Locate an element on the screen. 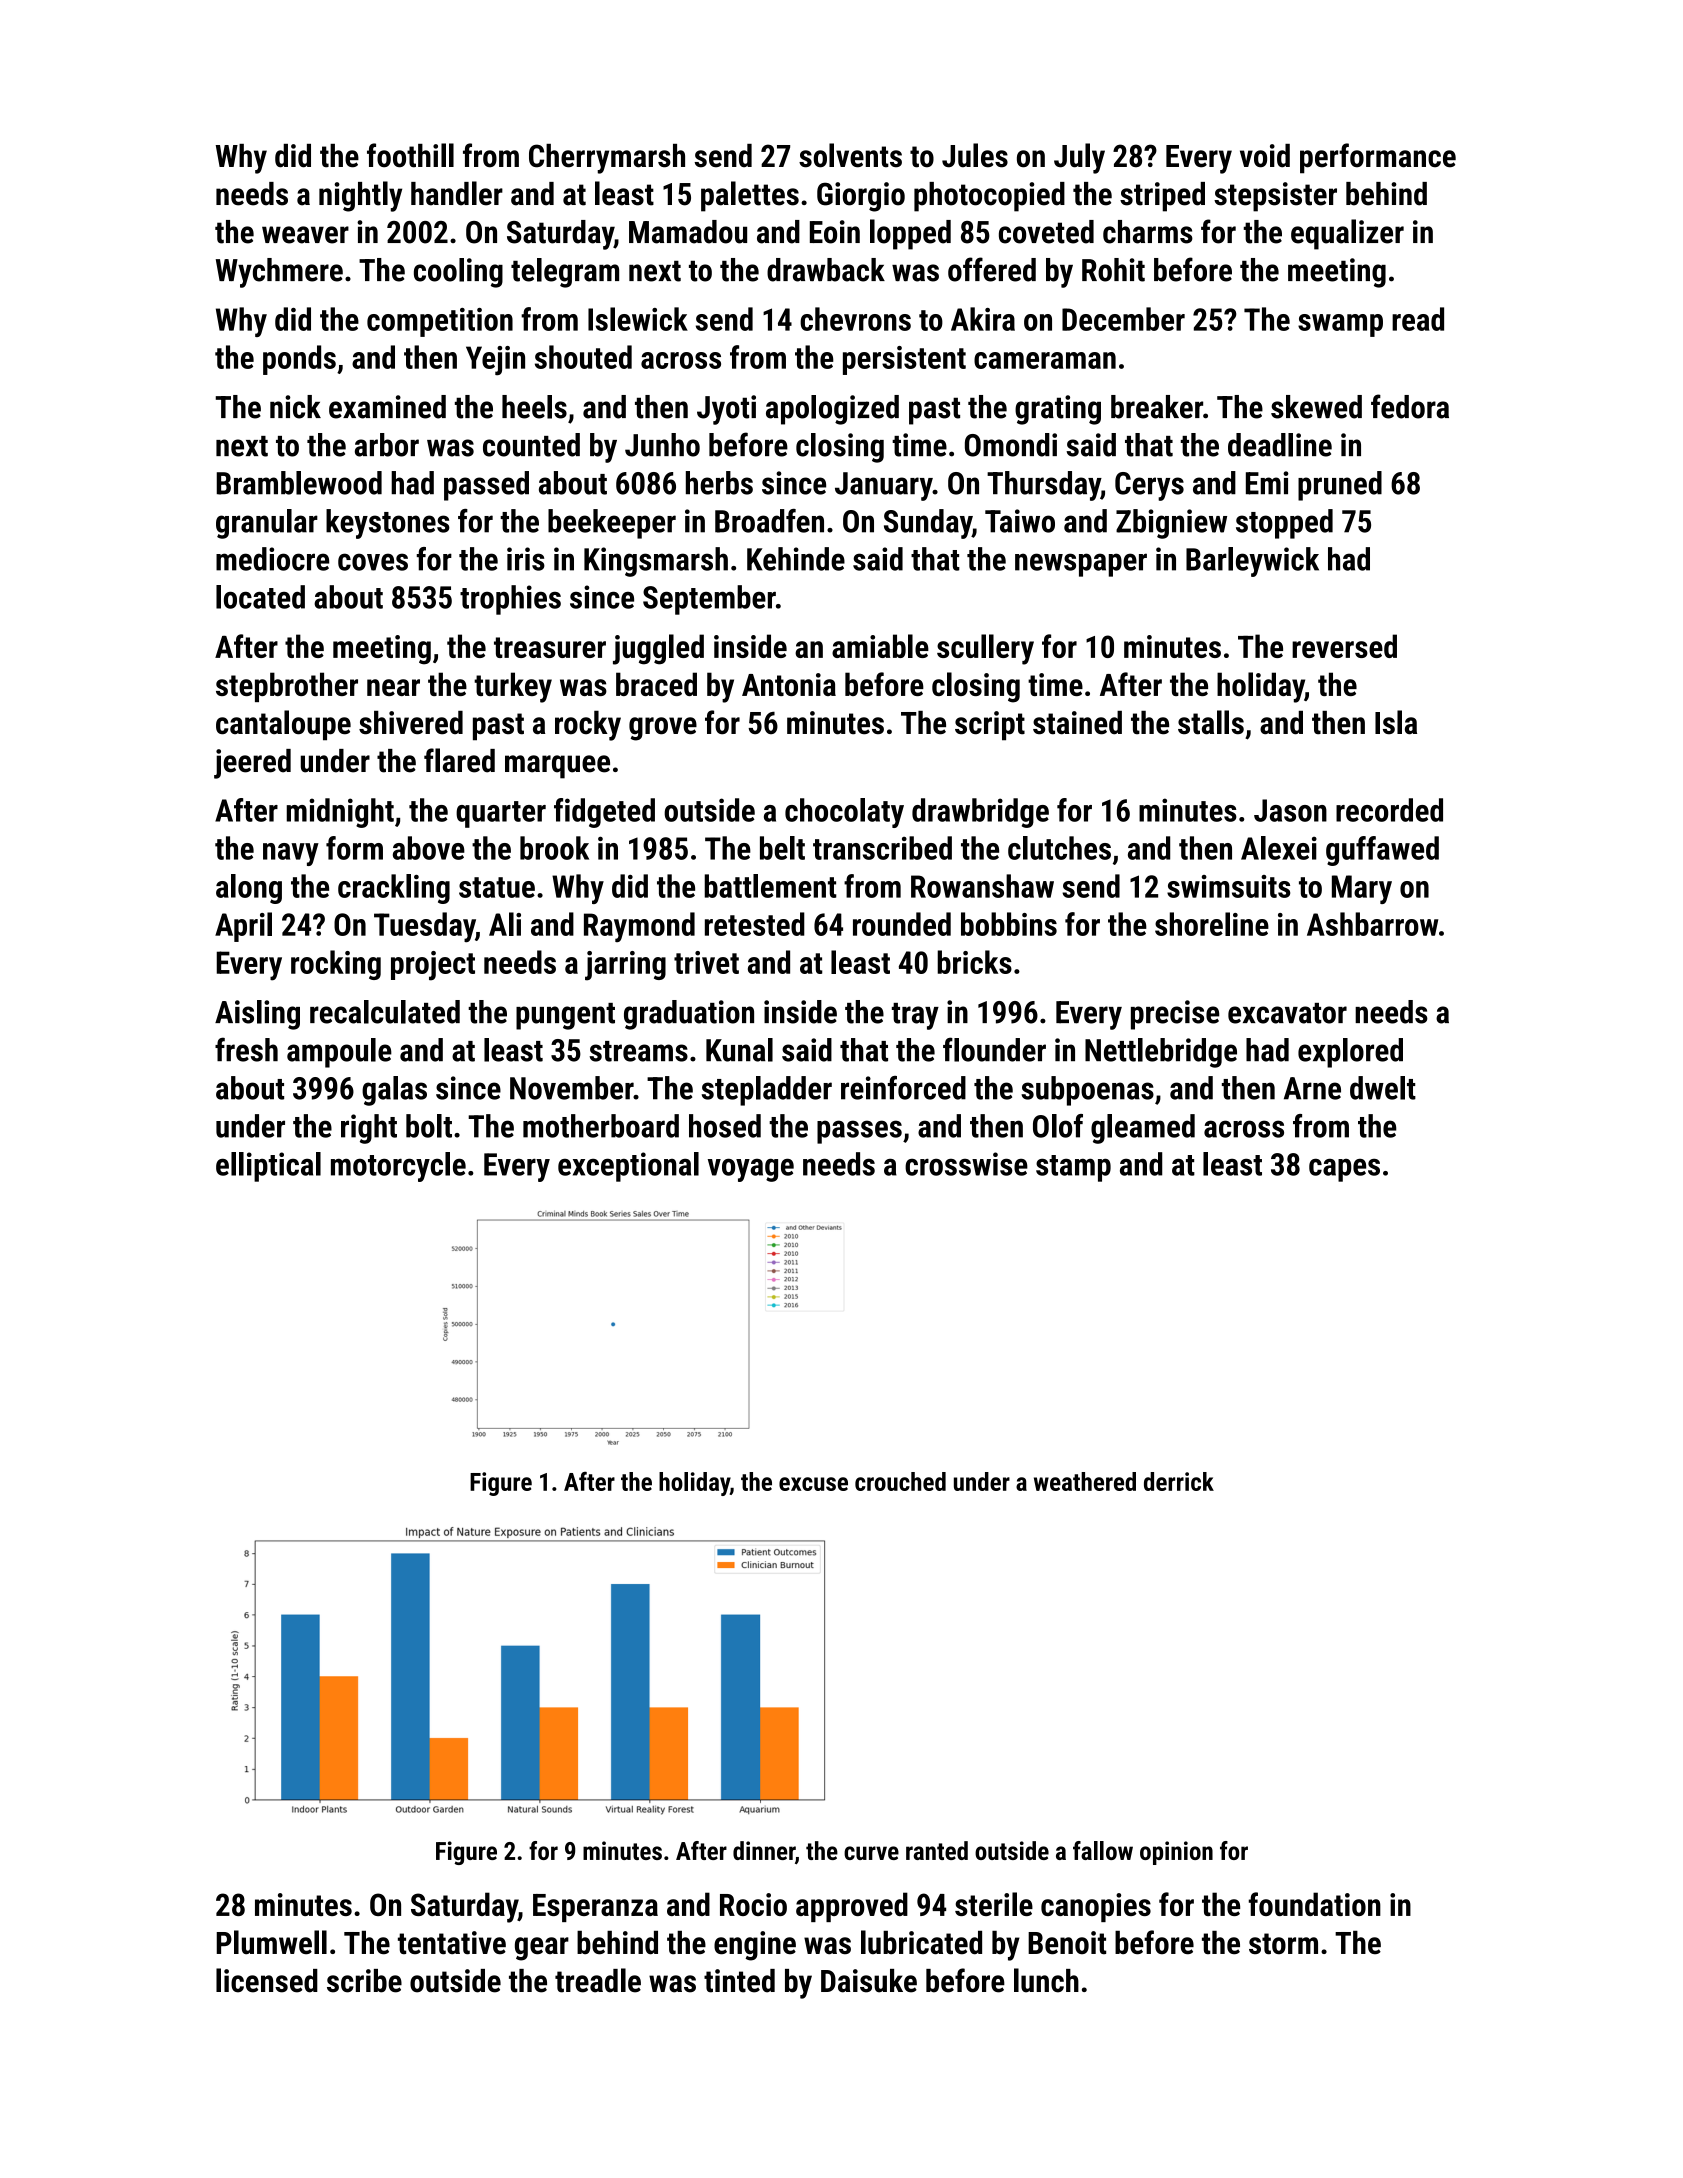 This screenshot has width=1683, height=2178. tinted is located at coordinates (739, 1981).
